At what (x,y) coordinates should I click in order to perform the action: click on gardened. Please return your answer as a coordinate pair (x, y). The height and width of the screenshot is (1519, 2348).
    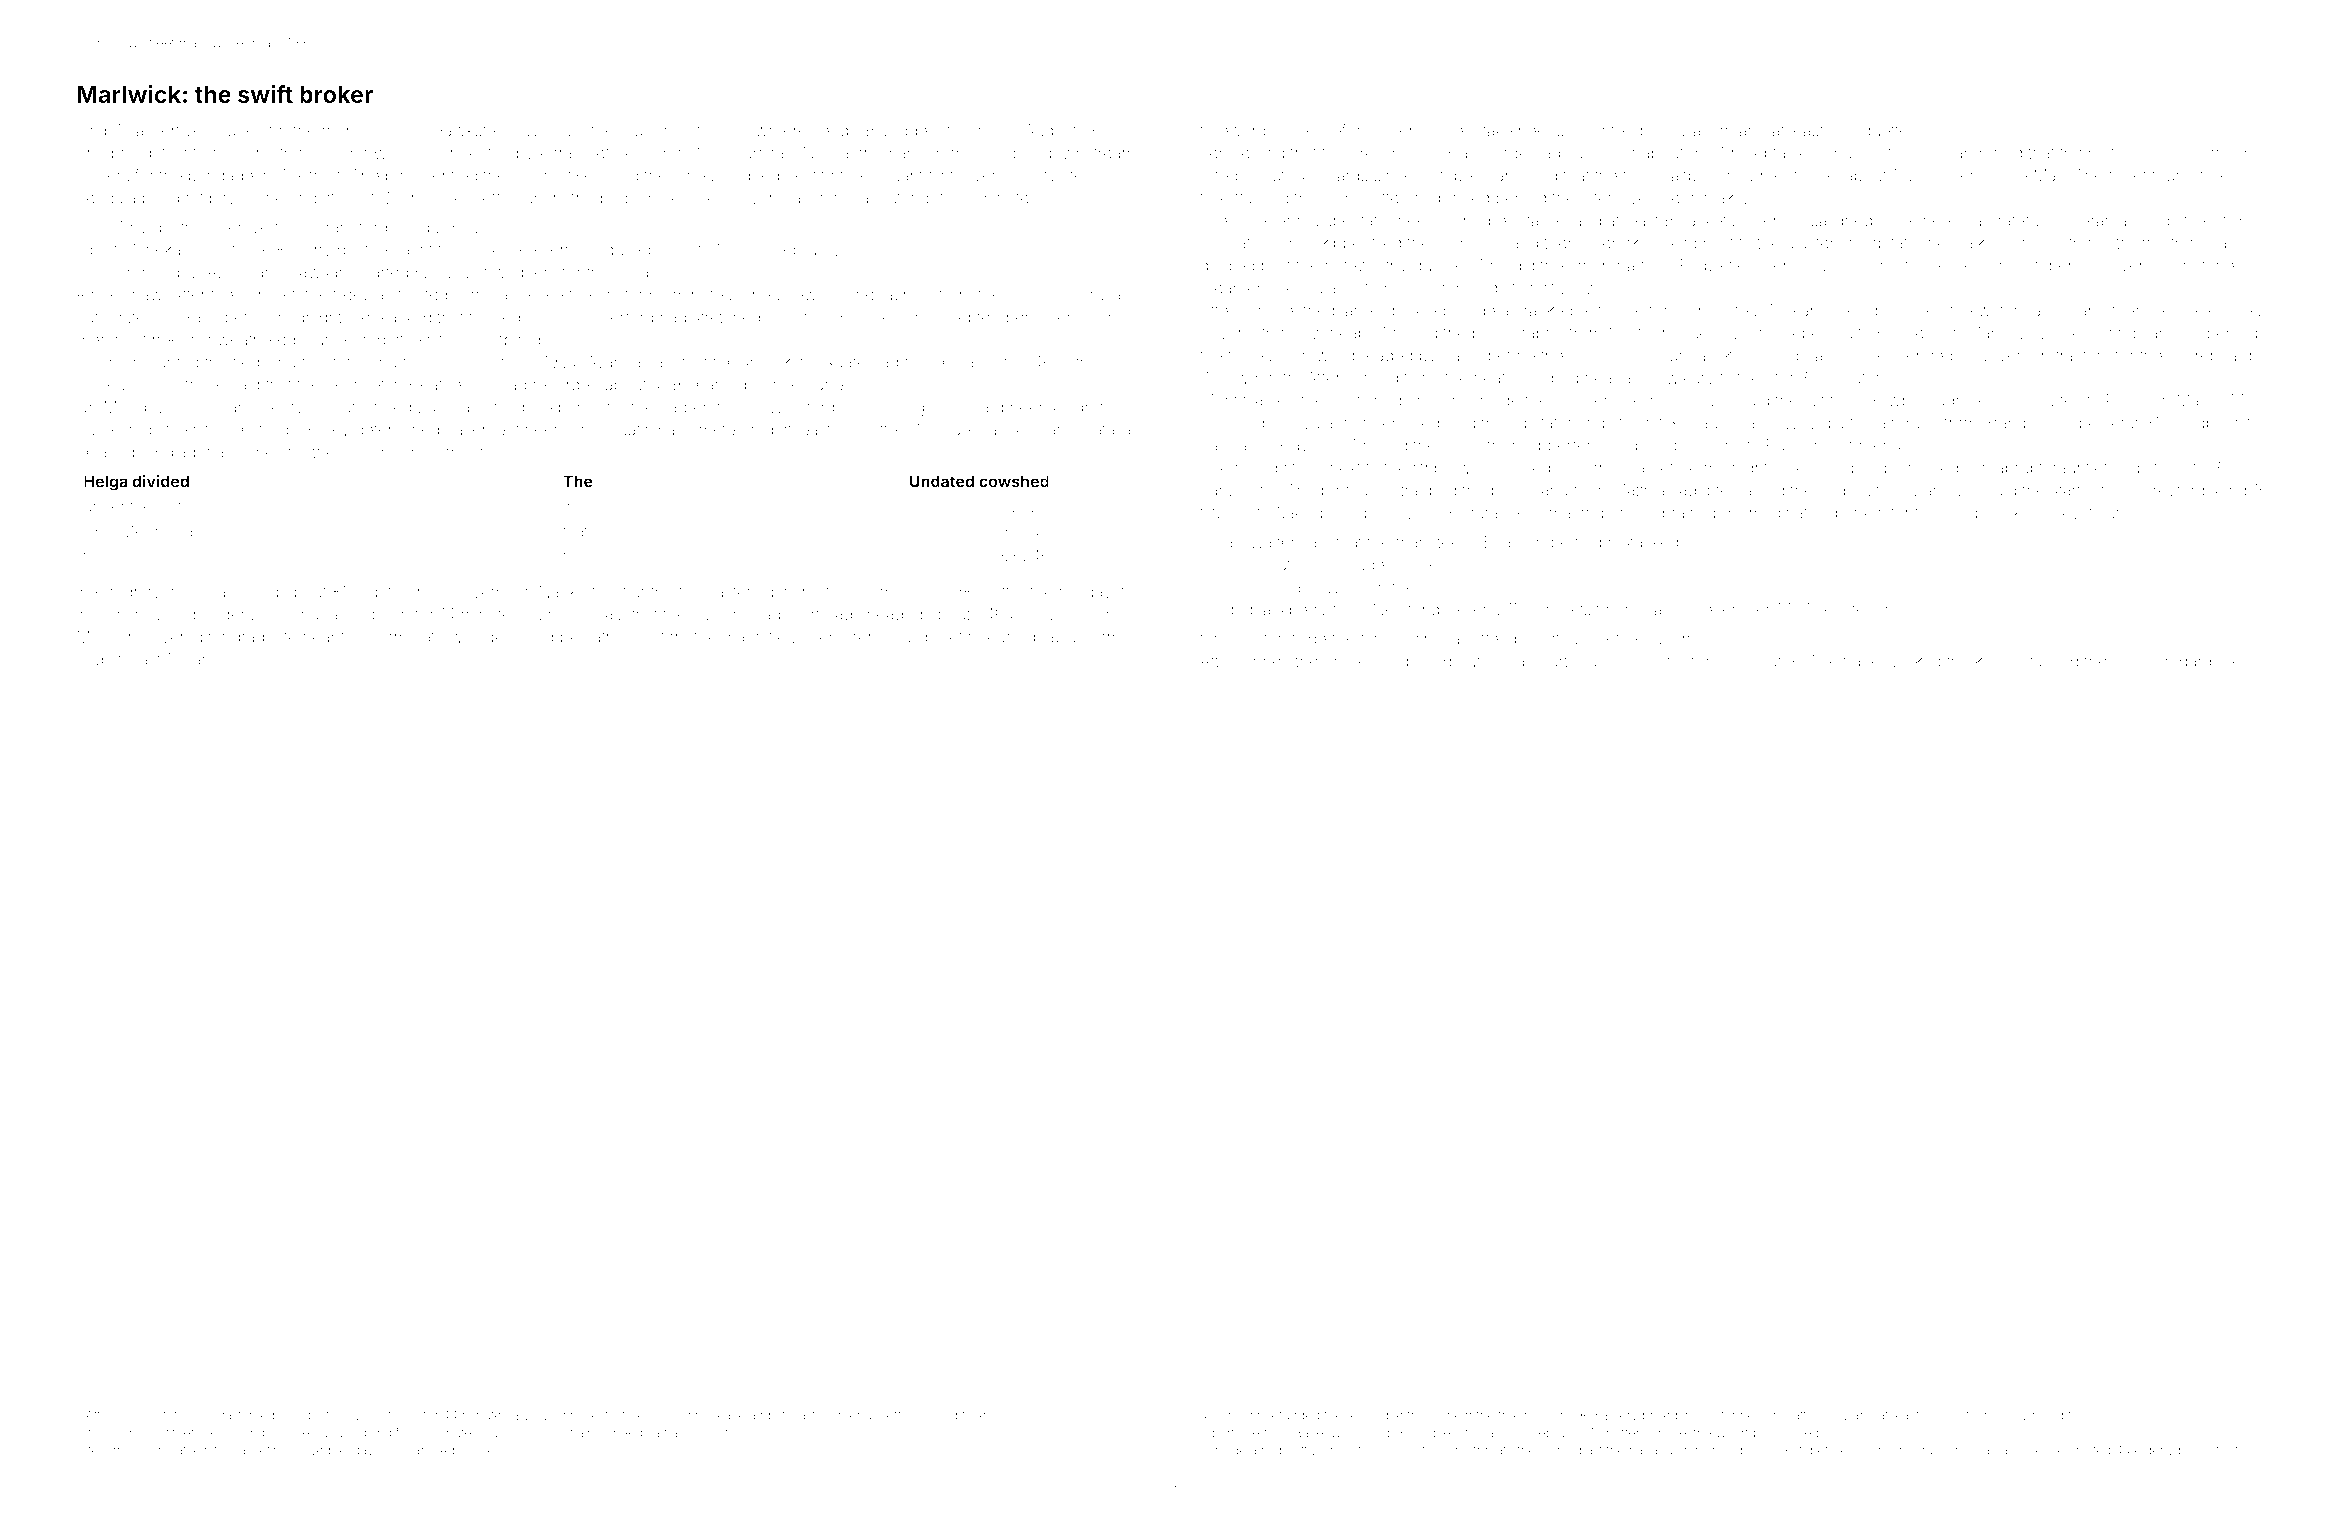
    Looking at the image, I should click on (2215, 663).
